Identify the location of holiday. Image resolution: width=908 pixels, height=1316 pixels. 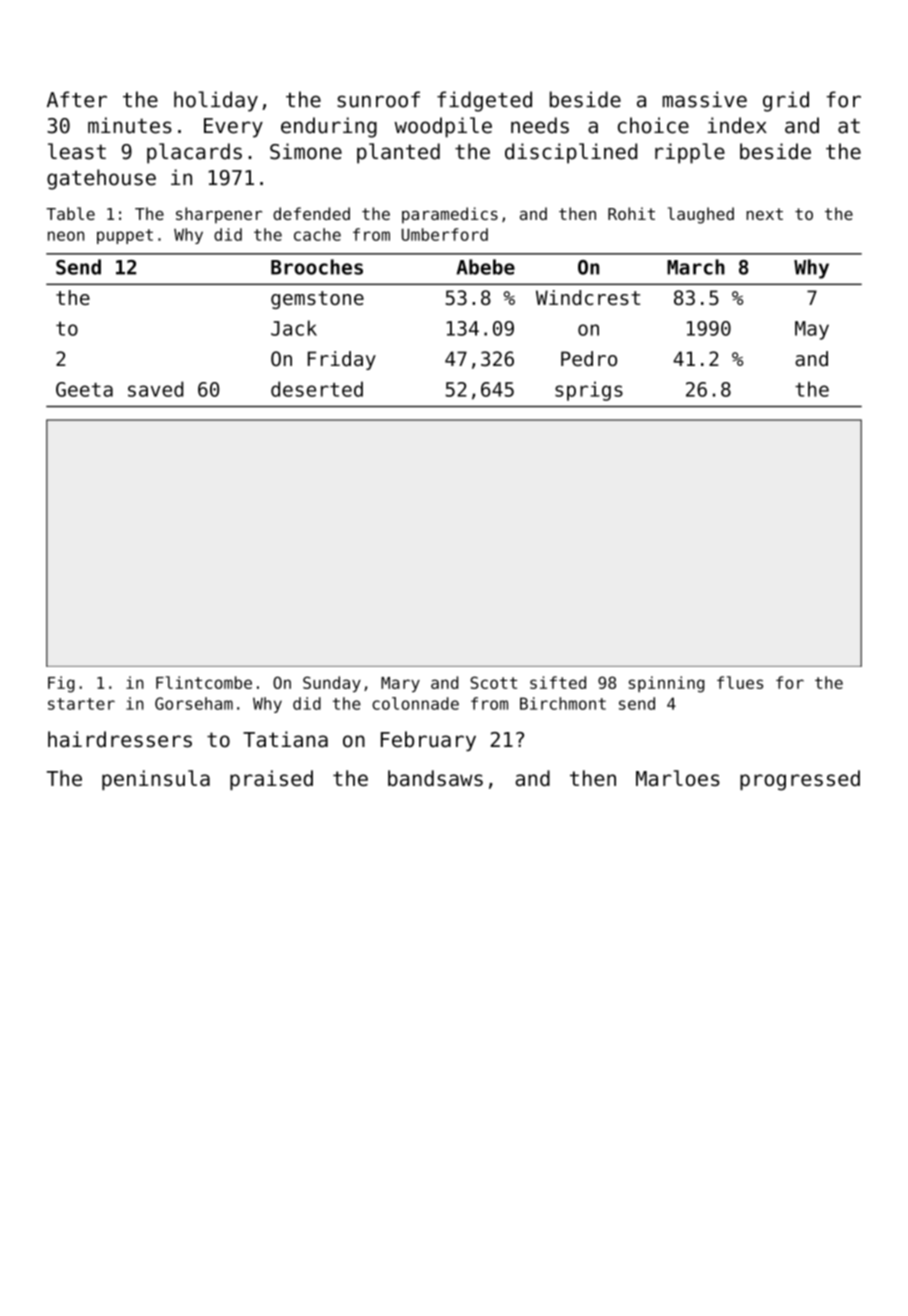
(216, 101).
